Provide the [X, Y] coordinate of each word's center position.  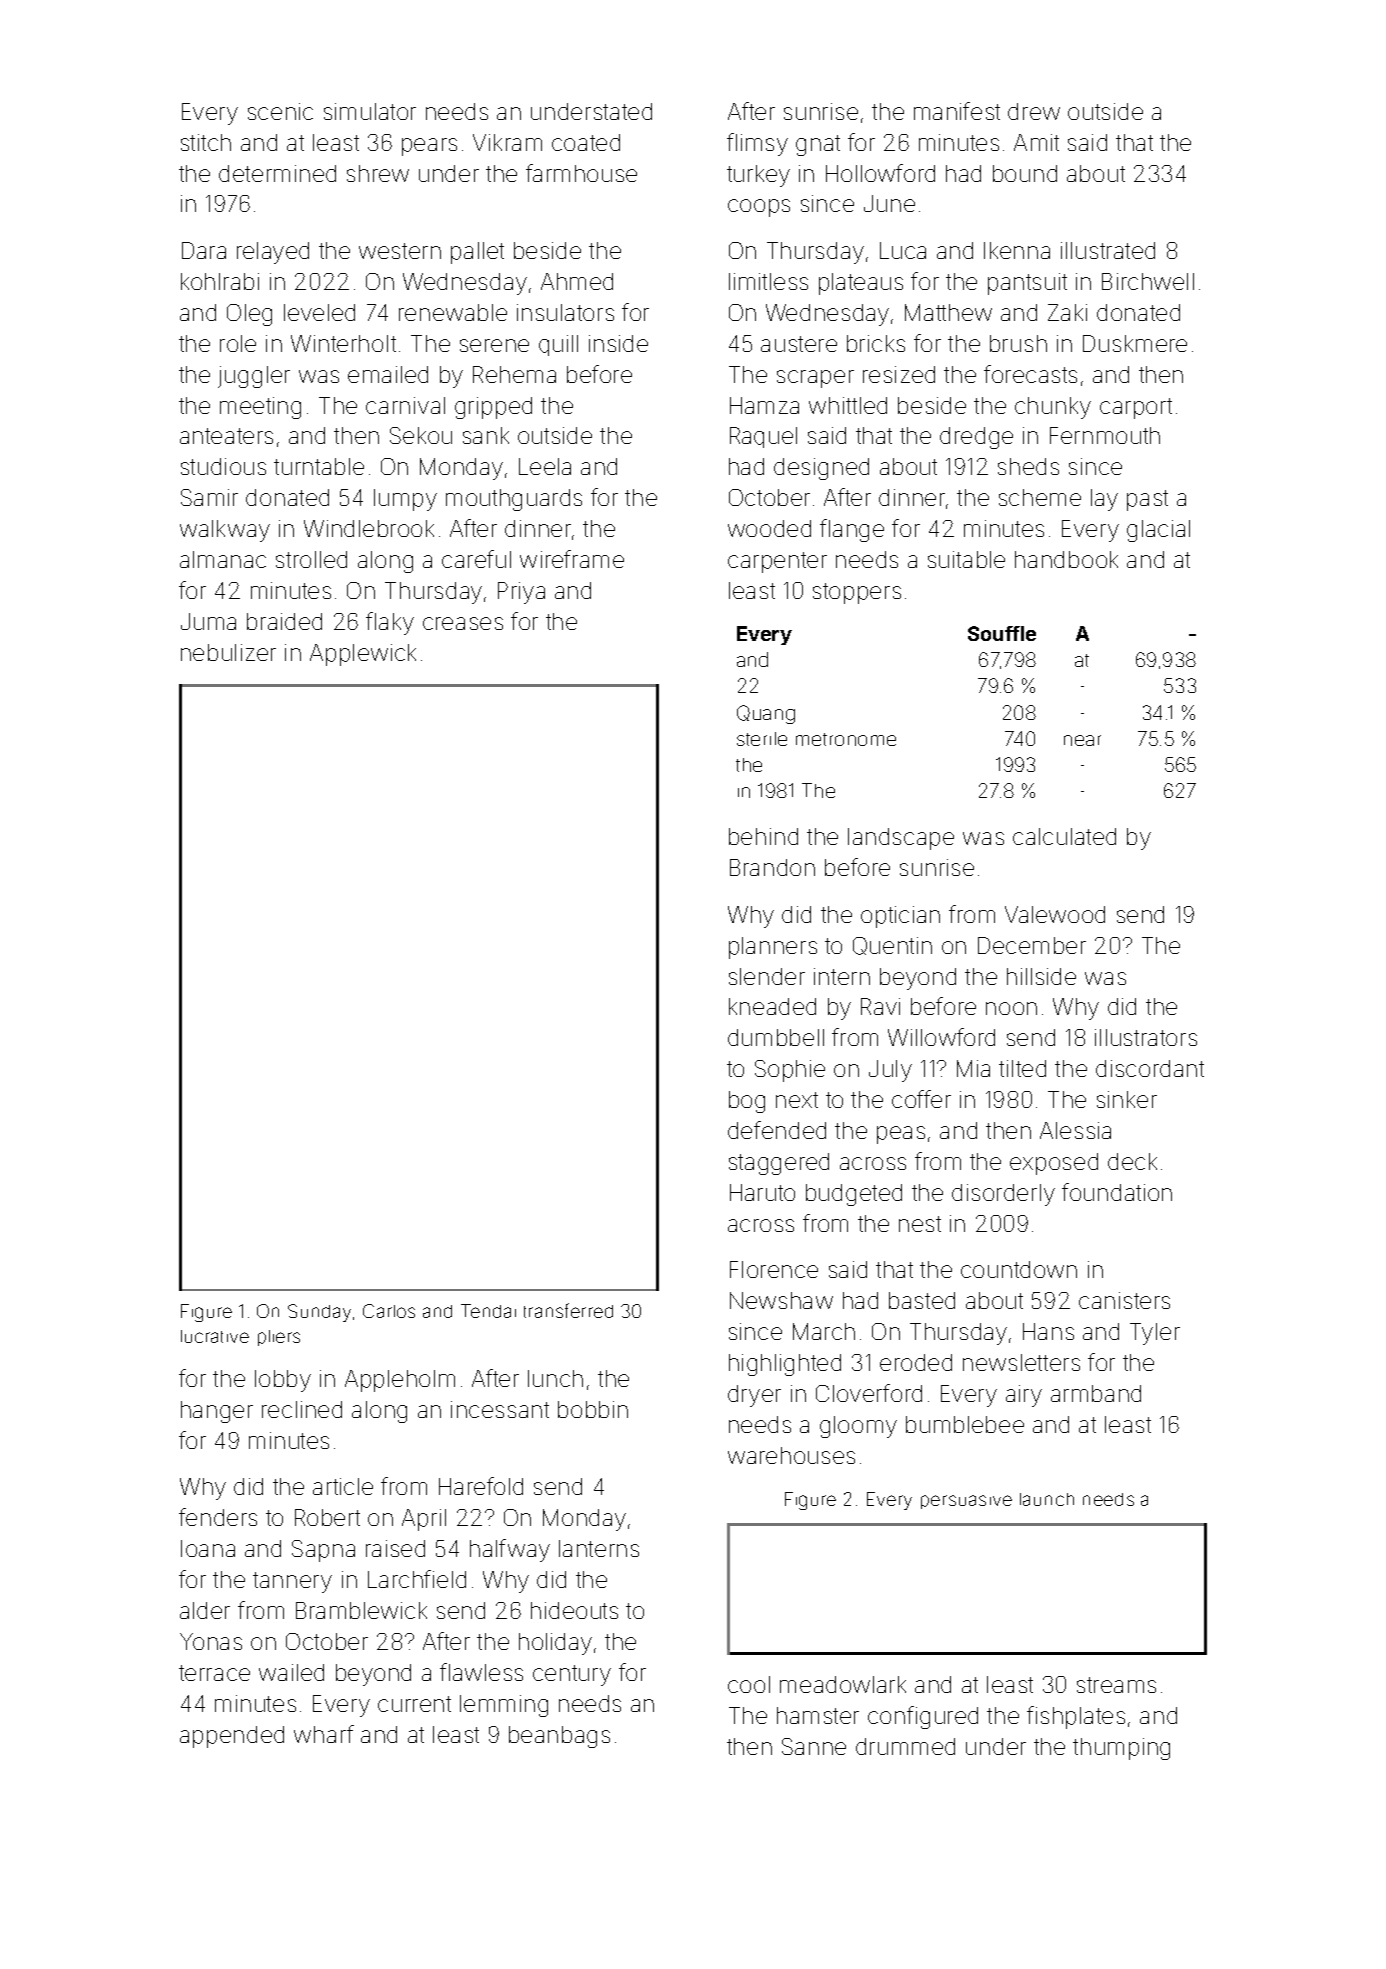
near [1082, 740]
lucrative [215, 1336]
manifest [957, 111]
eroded [916, 1362]
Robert [327, 1517]
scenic [280, 111]
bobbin [593, 1409]
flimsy [757, 144]
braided [284, 621]
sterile [762, 739]
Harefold [481, 1486]
